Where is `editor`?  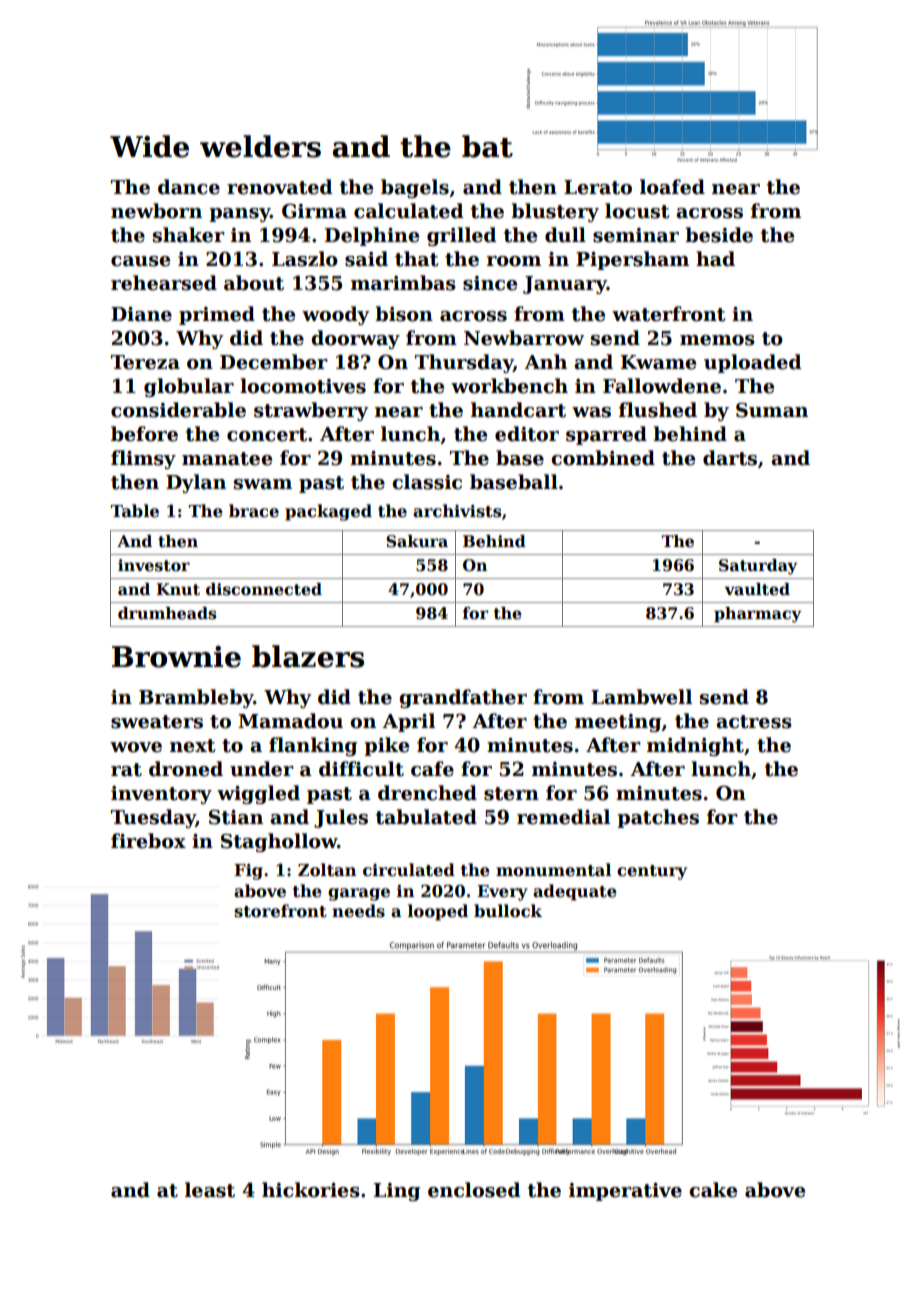 editor is located at coordinates (527, 434).
